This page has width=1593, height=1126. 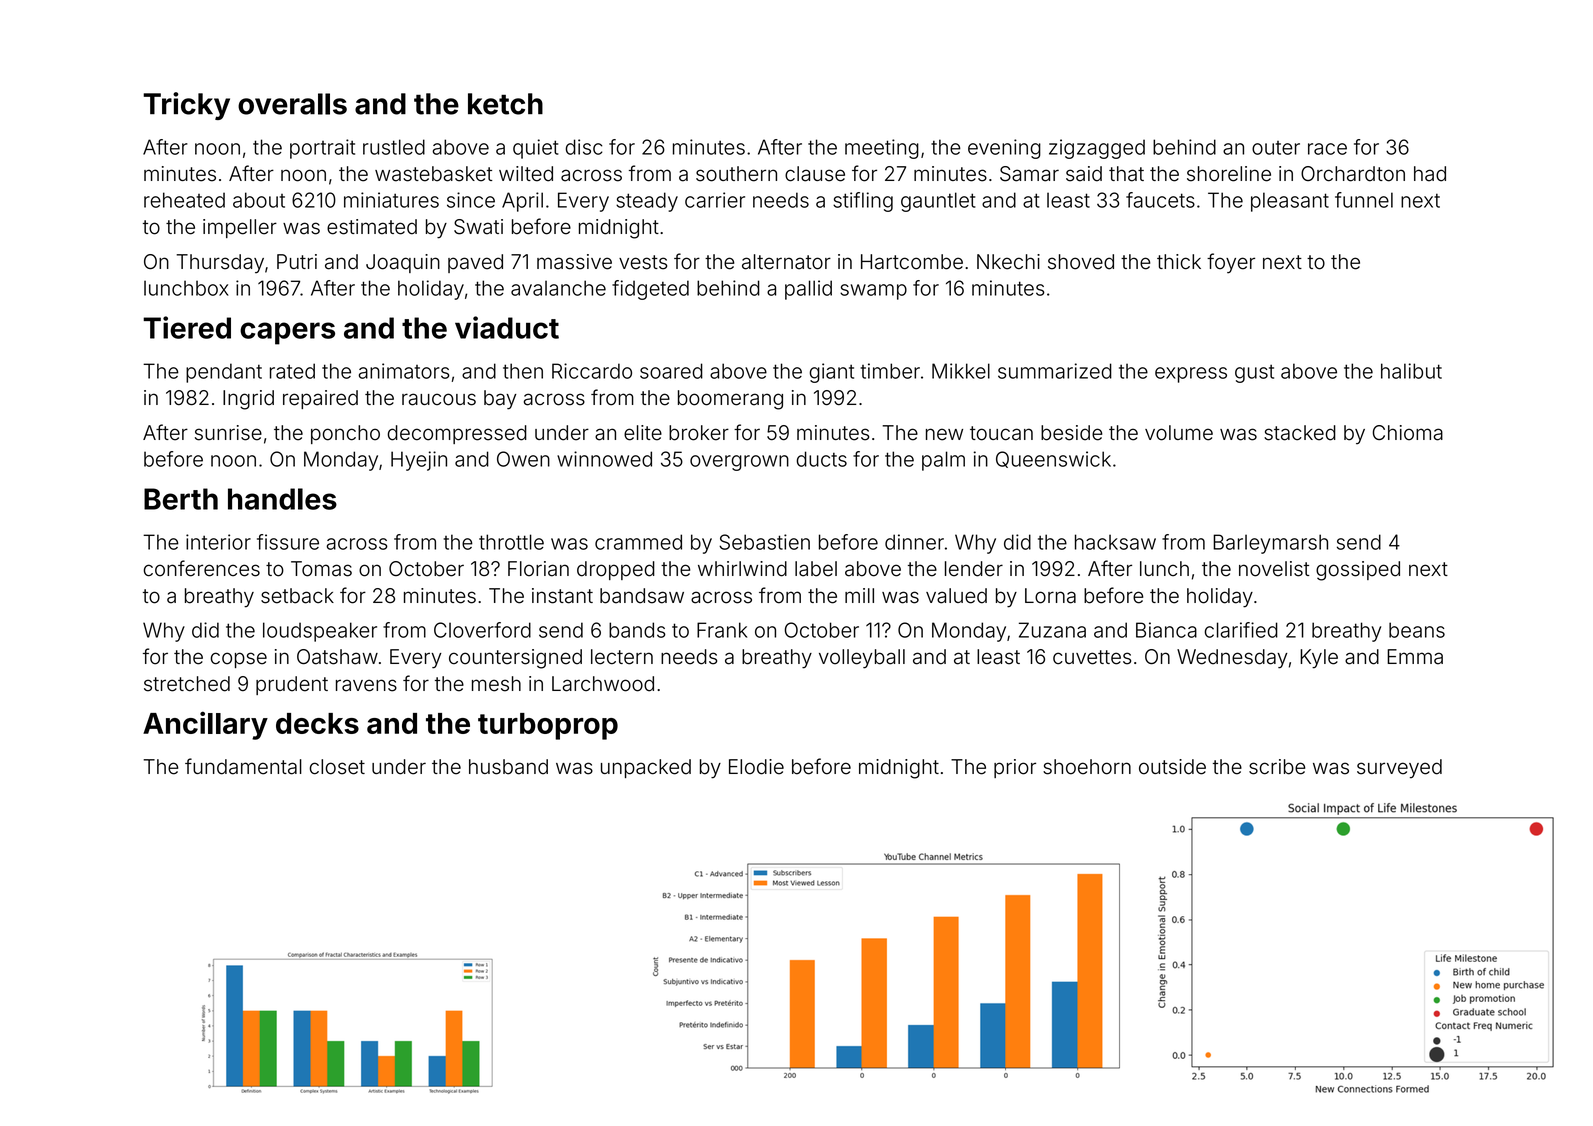 I want to click on soared, so click(x=671, y=371).
